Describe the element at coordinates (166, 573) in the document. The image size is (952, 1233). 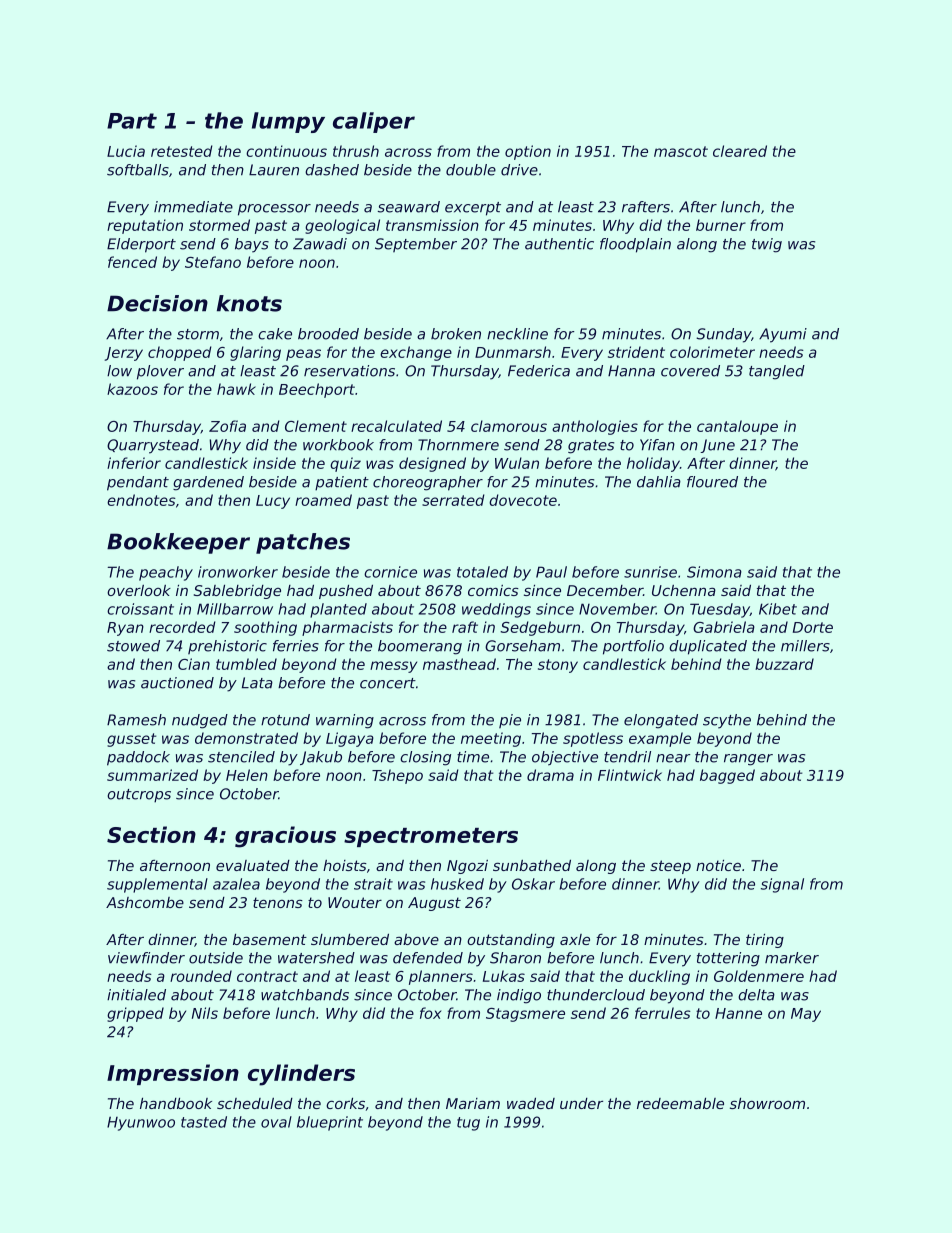
I see `peachy` at that location.
